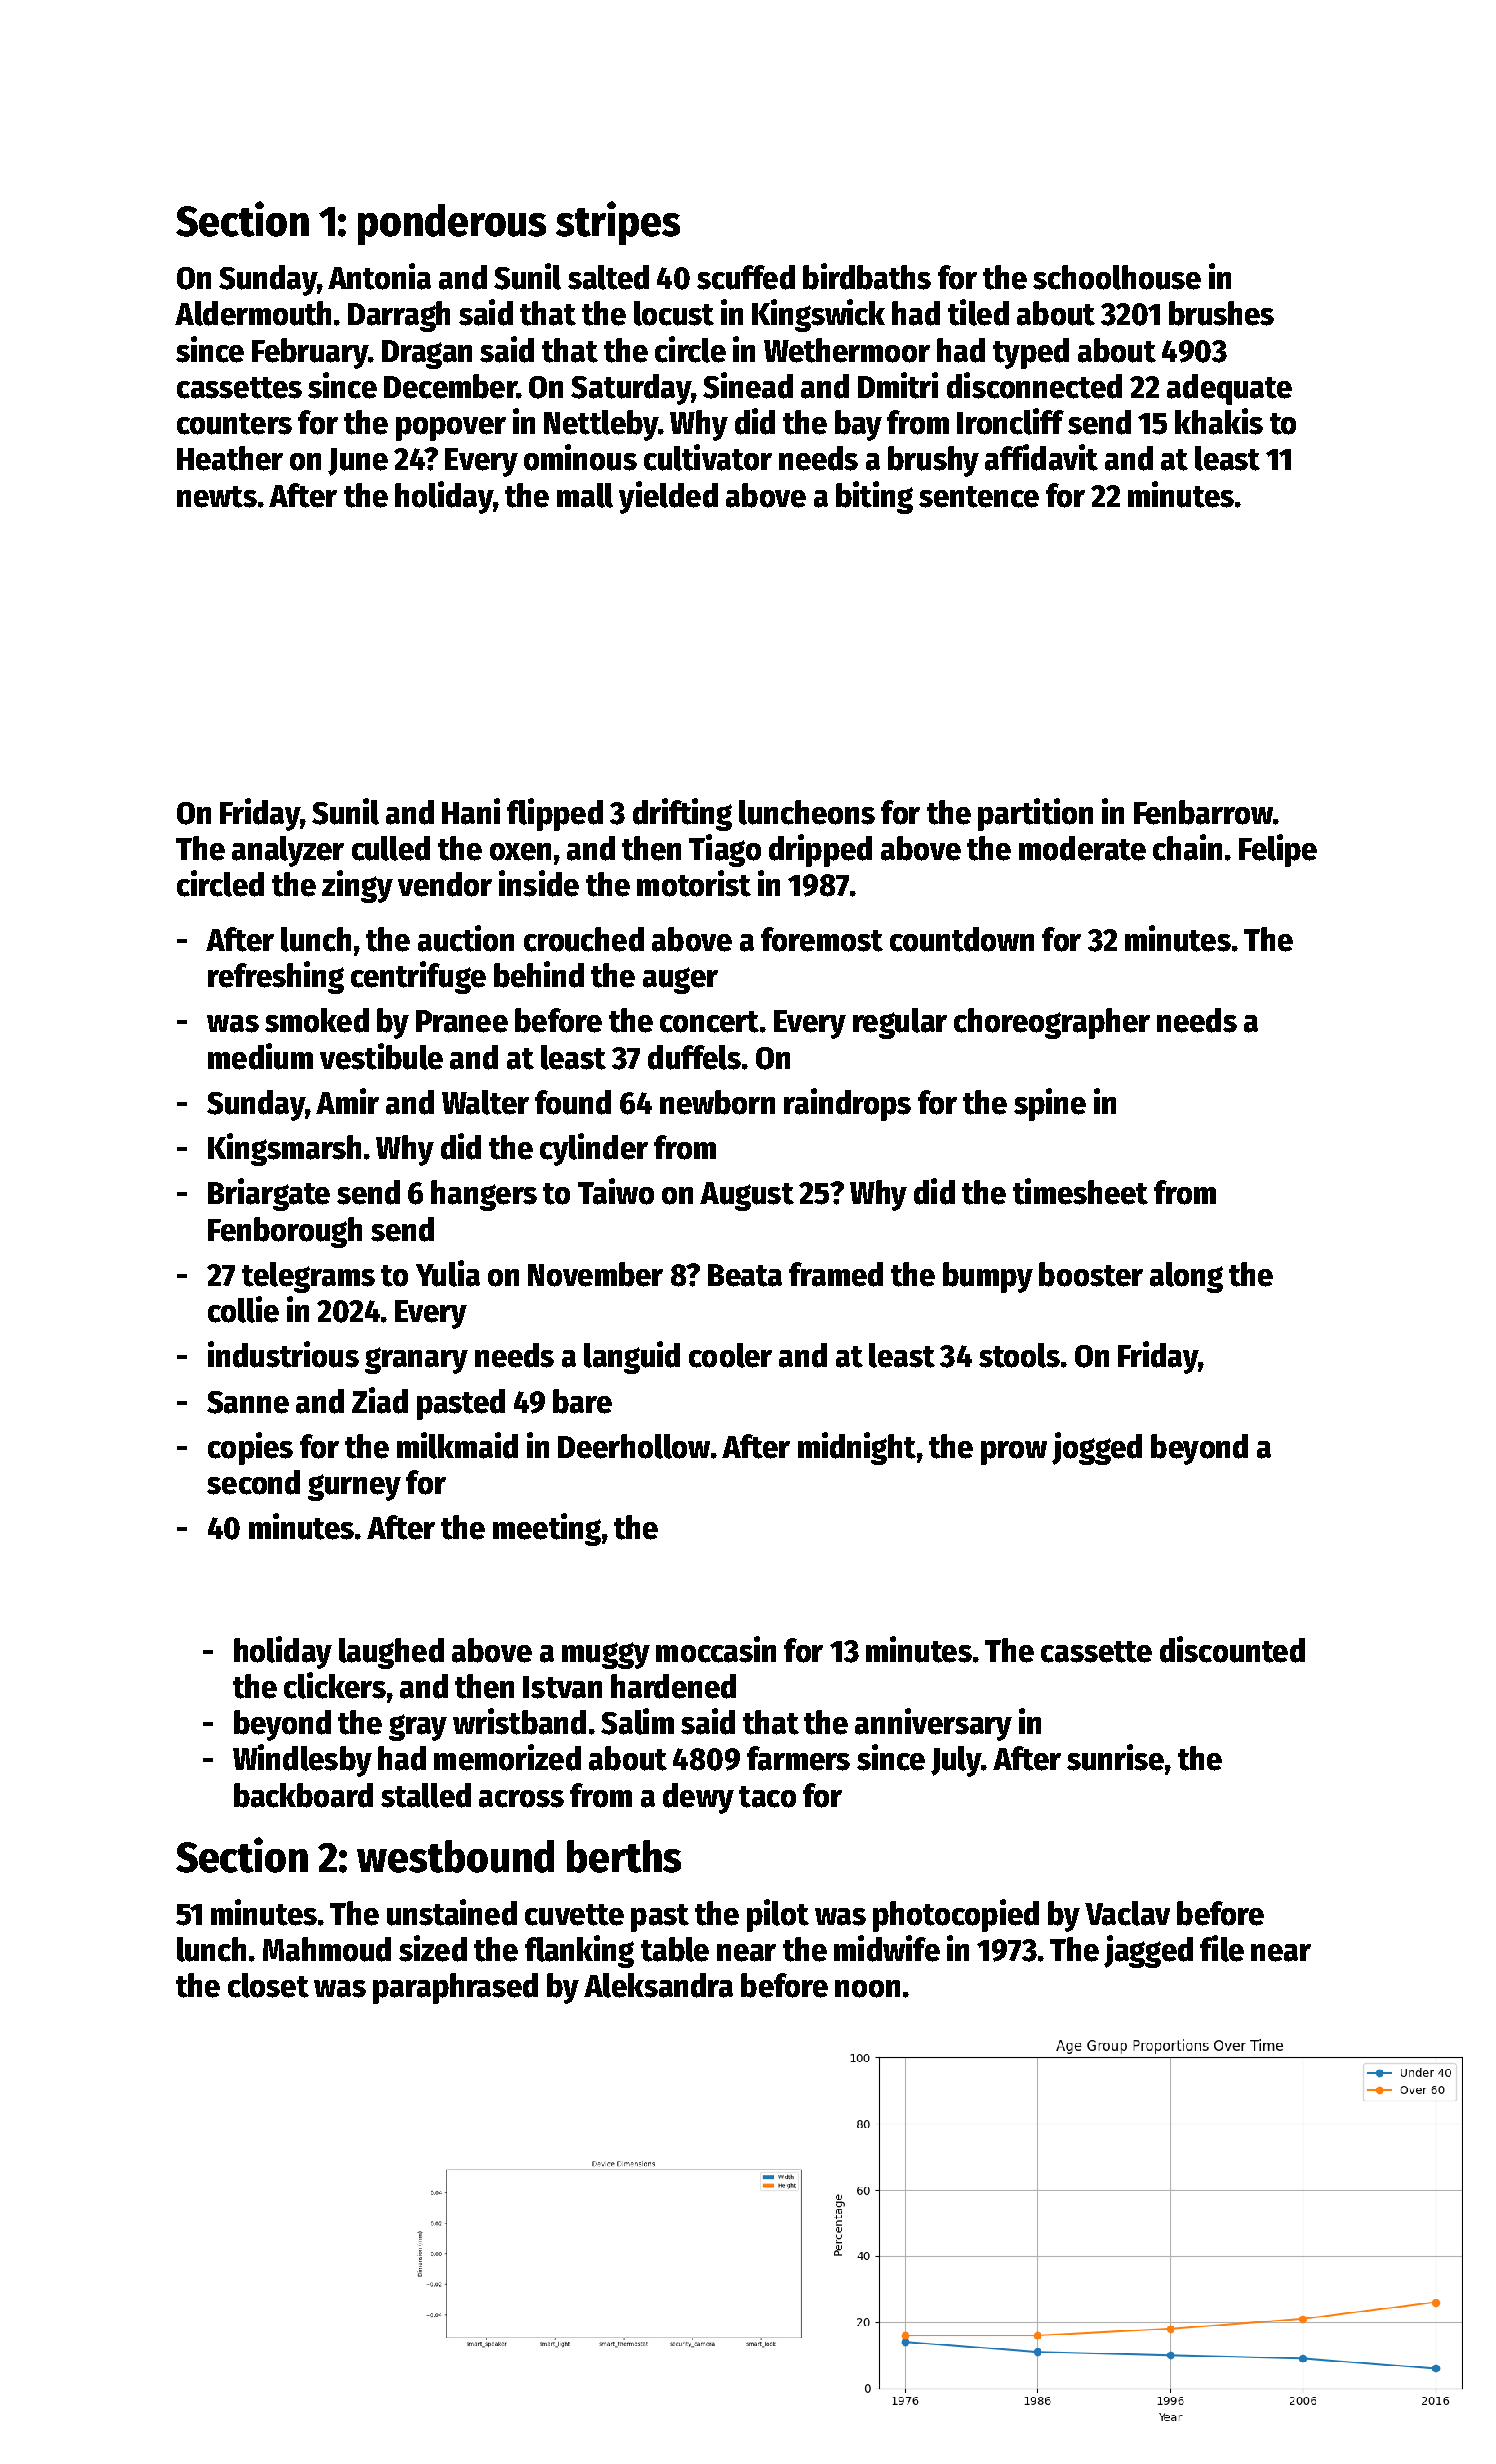  Describe the element at coordinates (253, 313) in the image. I see `Aldermouth` at that location.
